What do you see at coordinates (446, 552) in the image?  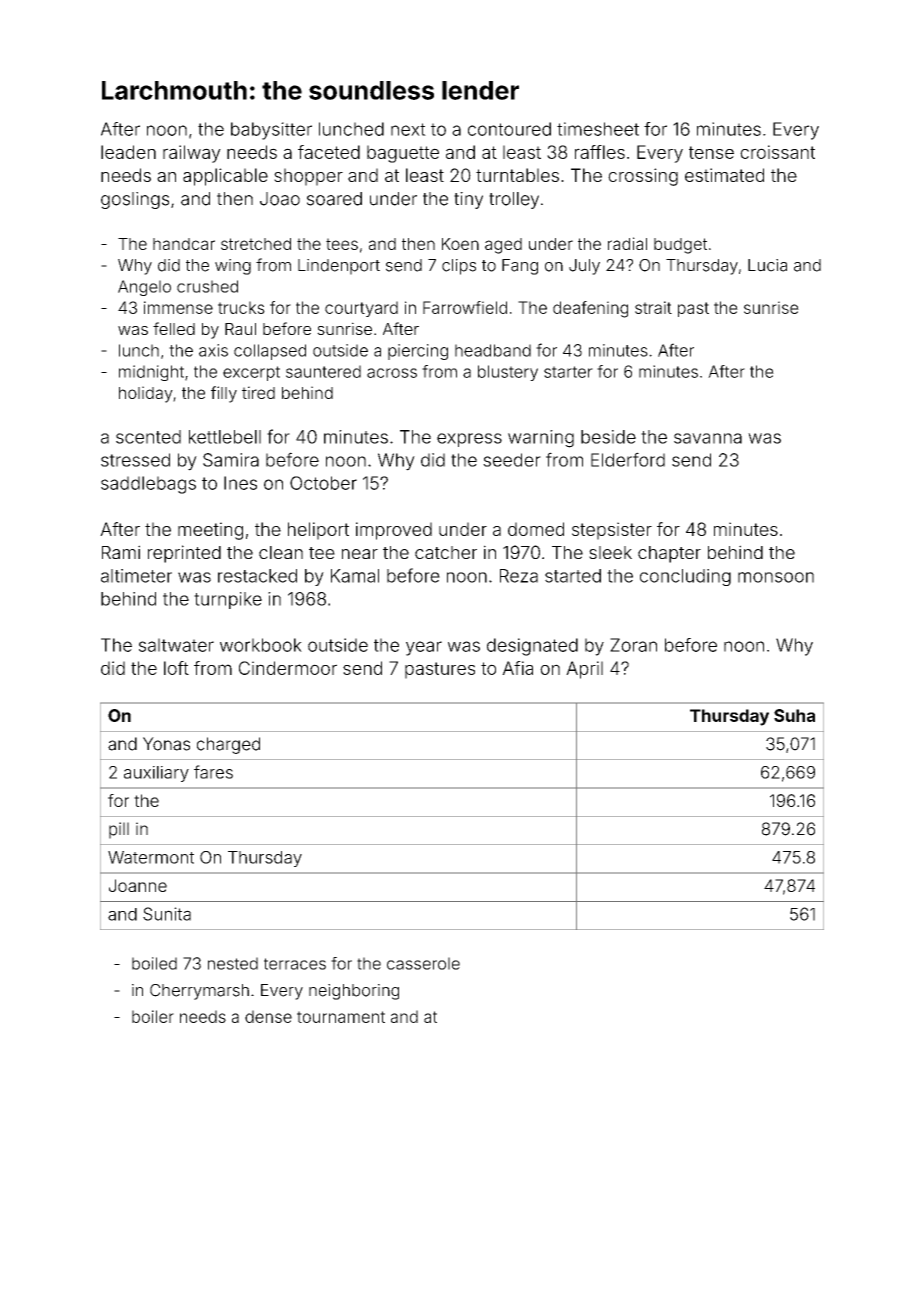 I see `catcher` at bounding box center [446, 552].
